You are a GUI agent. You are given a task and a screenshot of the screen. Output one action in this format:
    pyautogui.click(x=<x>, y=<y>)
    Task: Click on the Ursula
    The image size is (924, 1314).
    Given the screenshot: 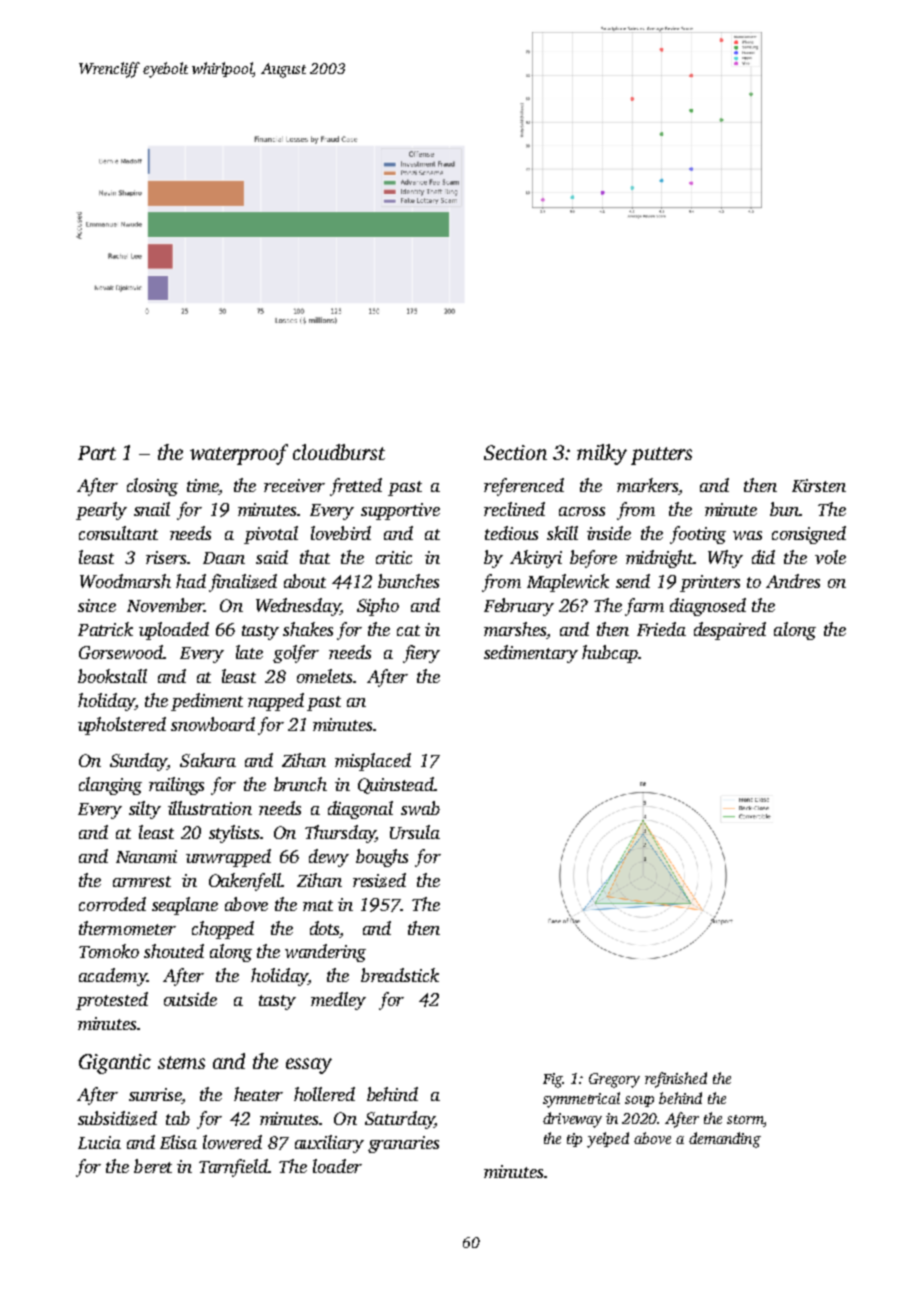 What is the action you would take?
    pyautogui.click(x=415, y=832)
